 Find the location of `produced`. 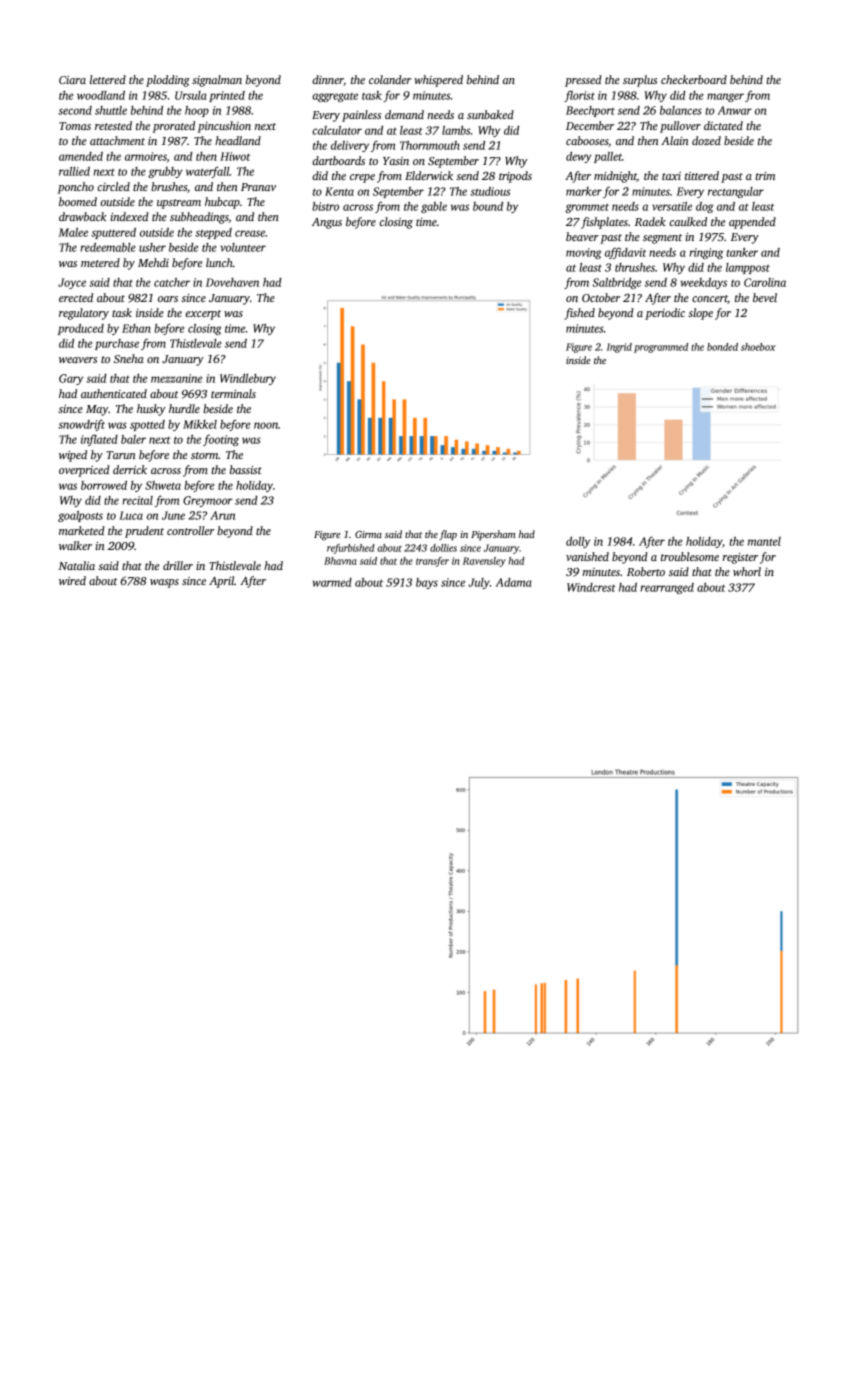

produced is located at coordinates (81, 329).
